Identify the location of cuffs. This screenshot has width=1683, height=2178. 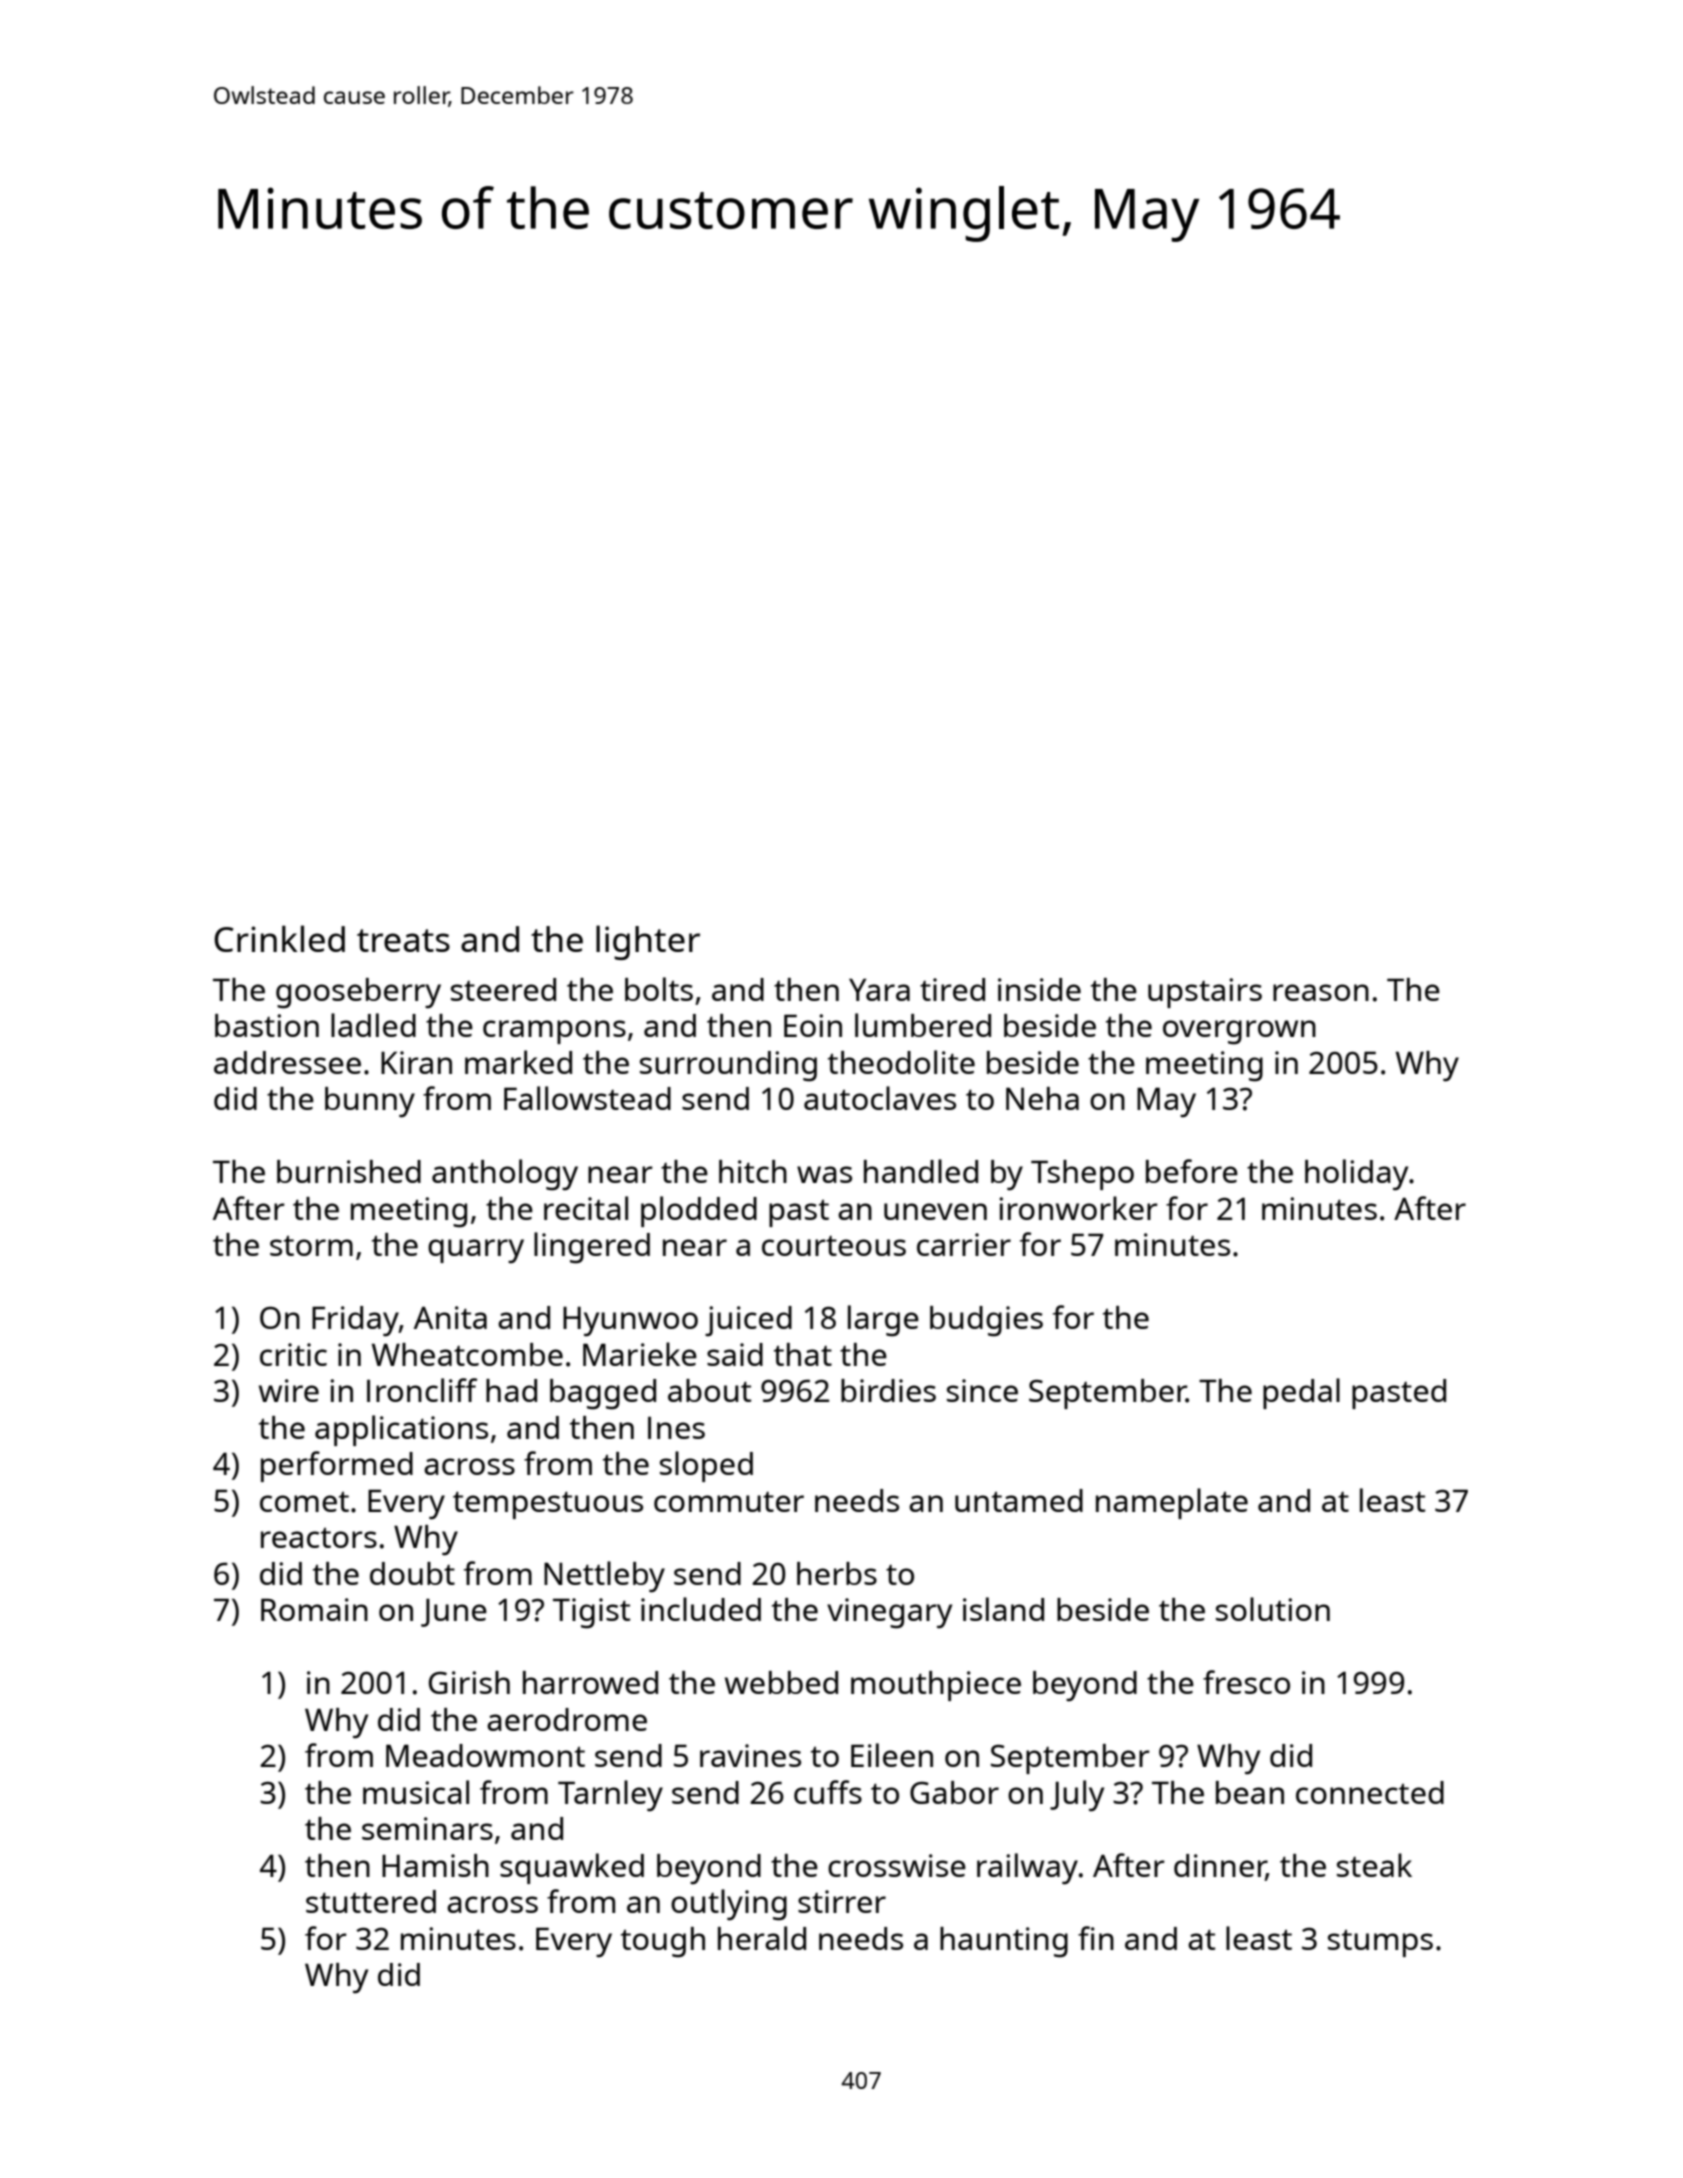
(828, 1792).
